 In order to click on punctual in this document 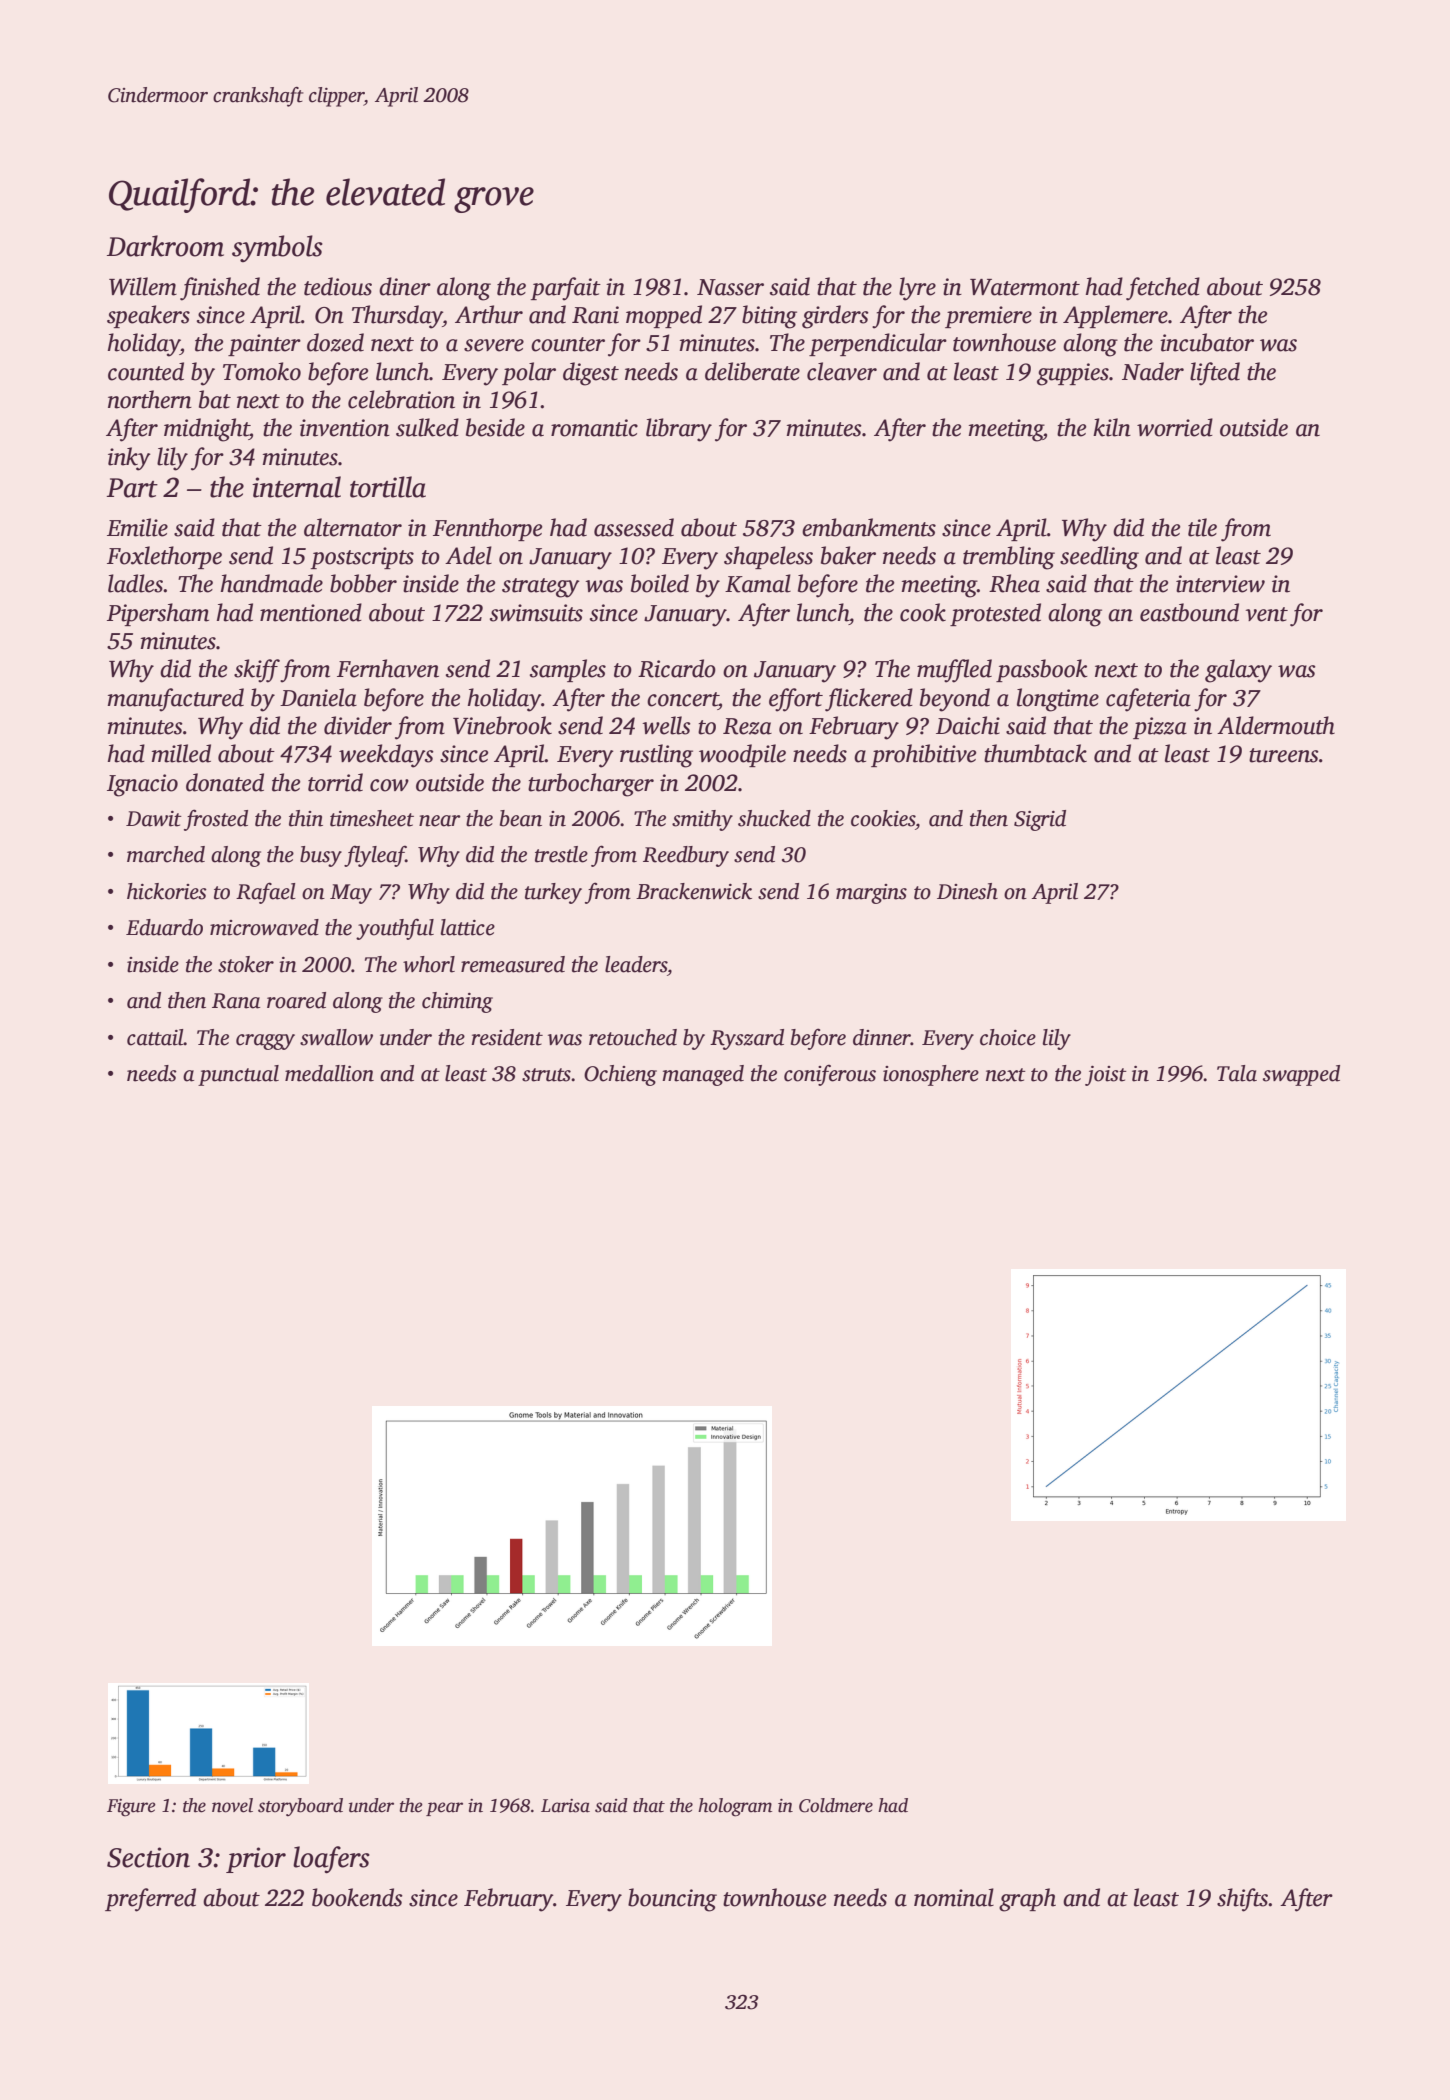, I will do `click(238, 1075)`.
